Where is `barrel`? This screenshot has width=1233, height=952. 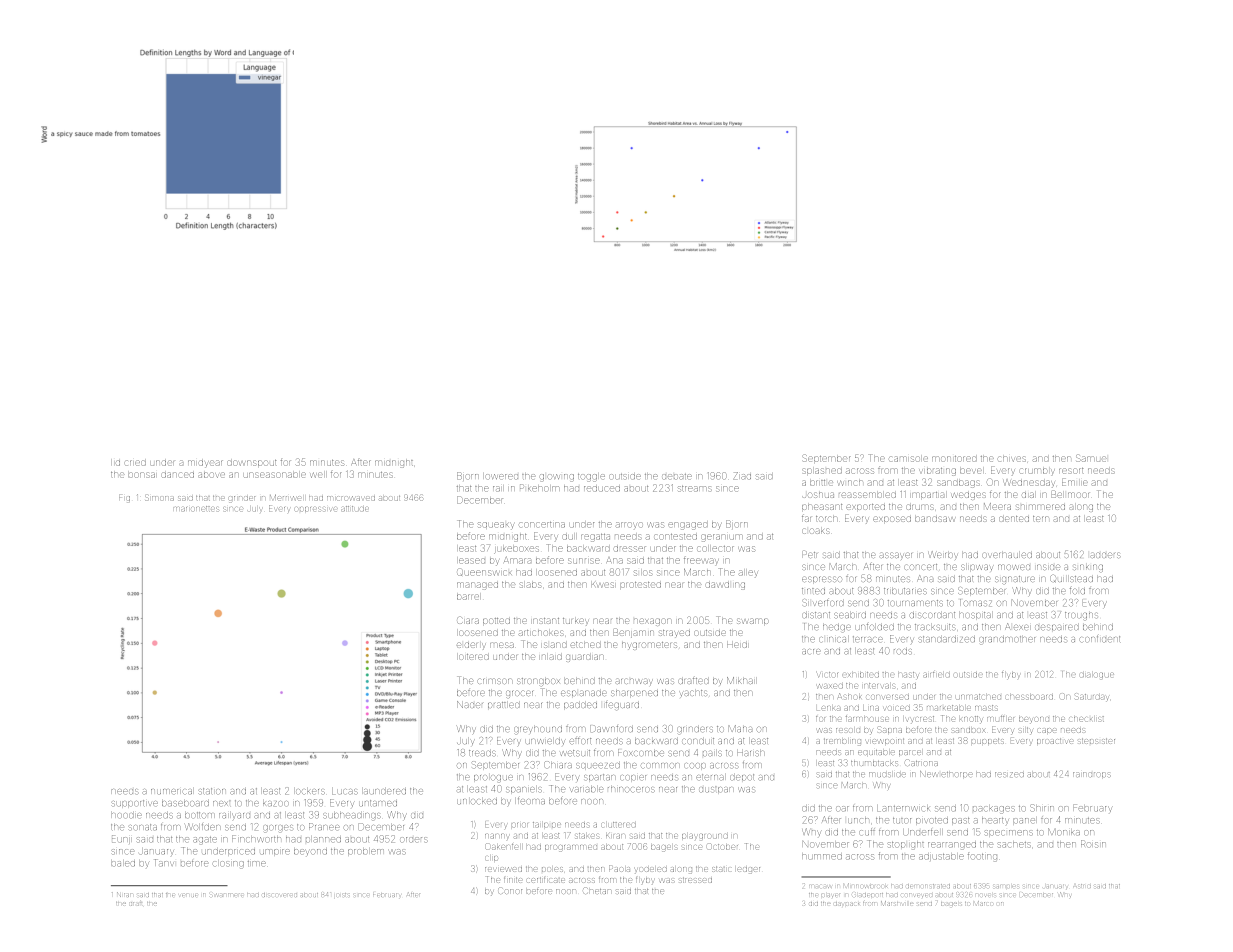 barrel is located at coordinates (468, 597).
